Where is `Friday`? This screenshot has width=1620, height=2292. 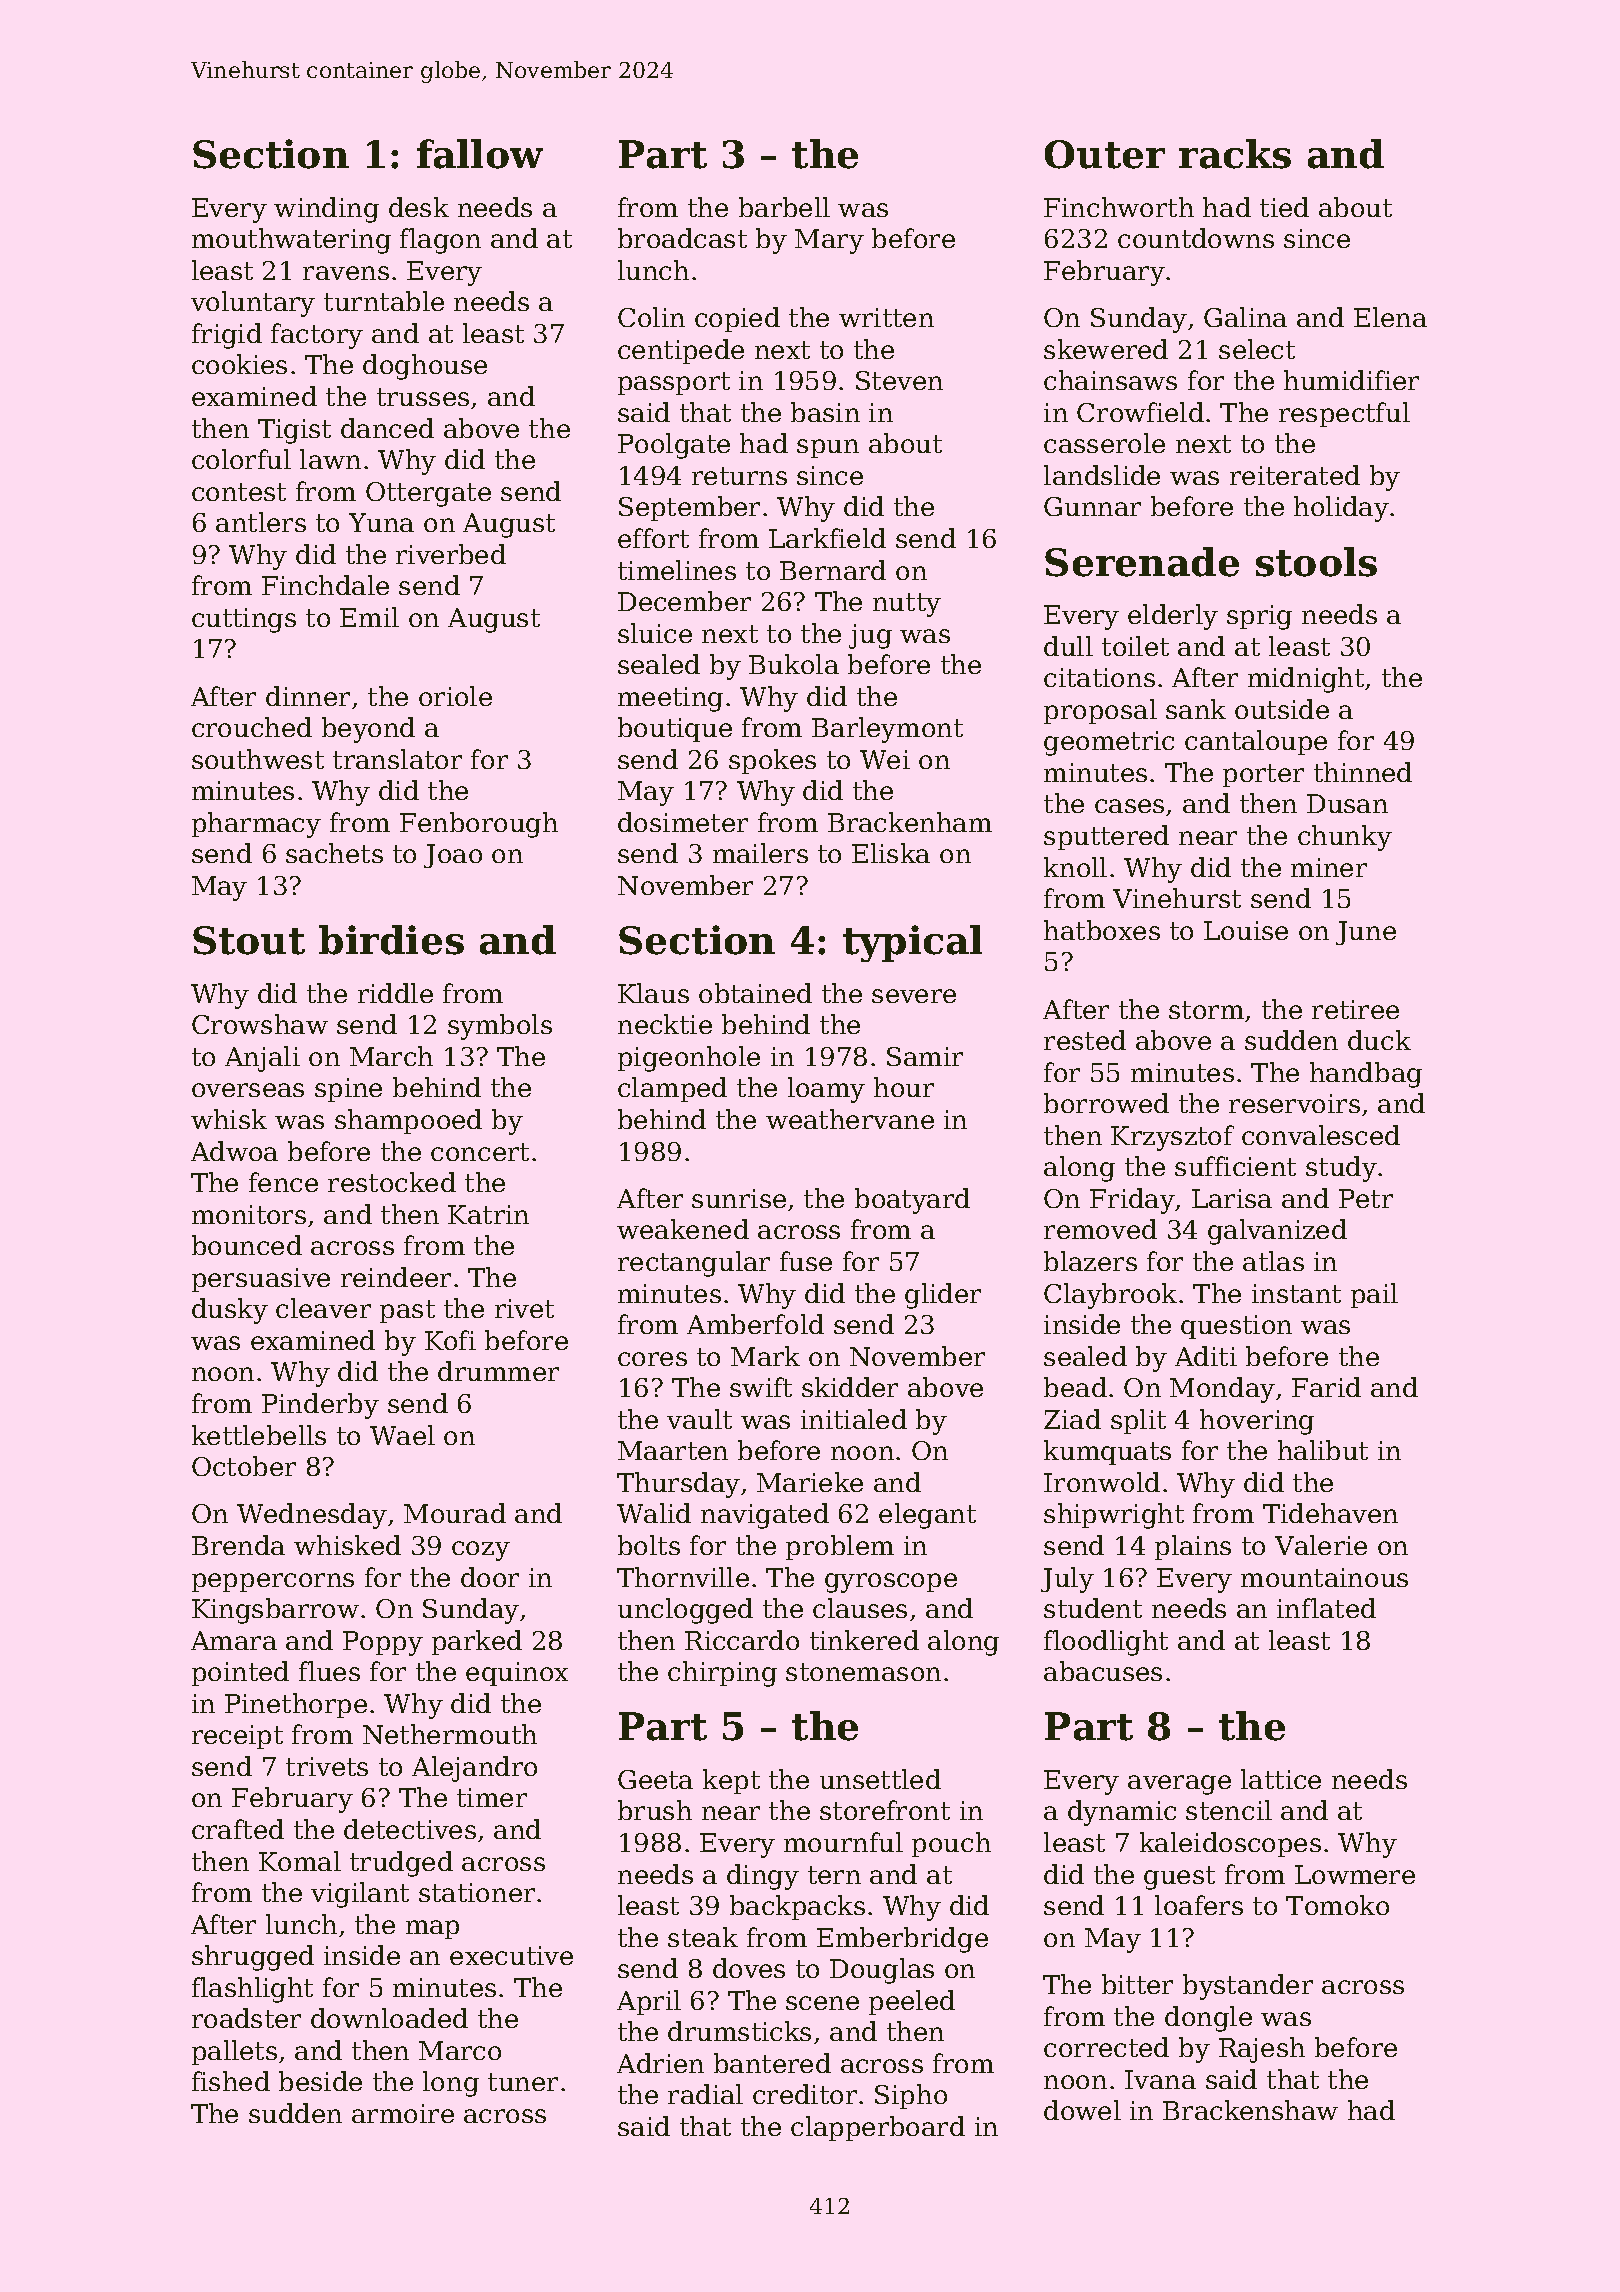
Friday is located at coordinates (1132, 1201).
